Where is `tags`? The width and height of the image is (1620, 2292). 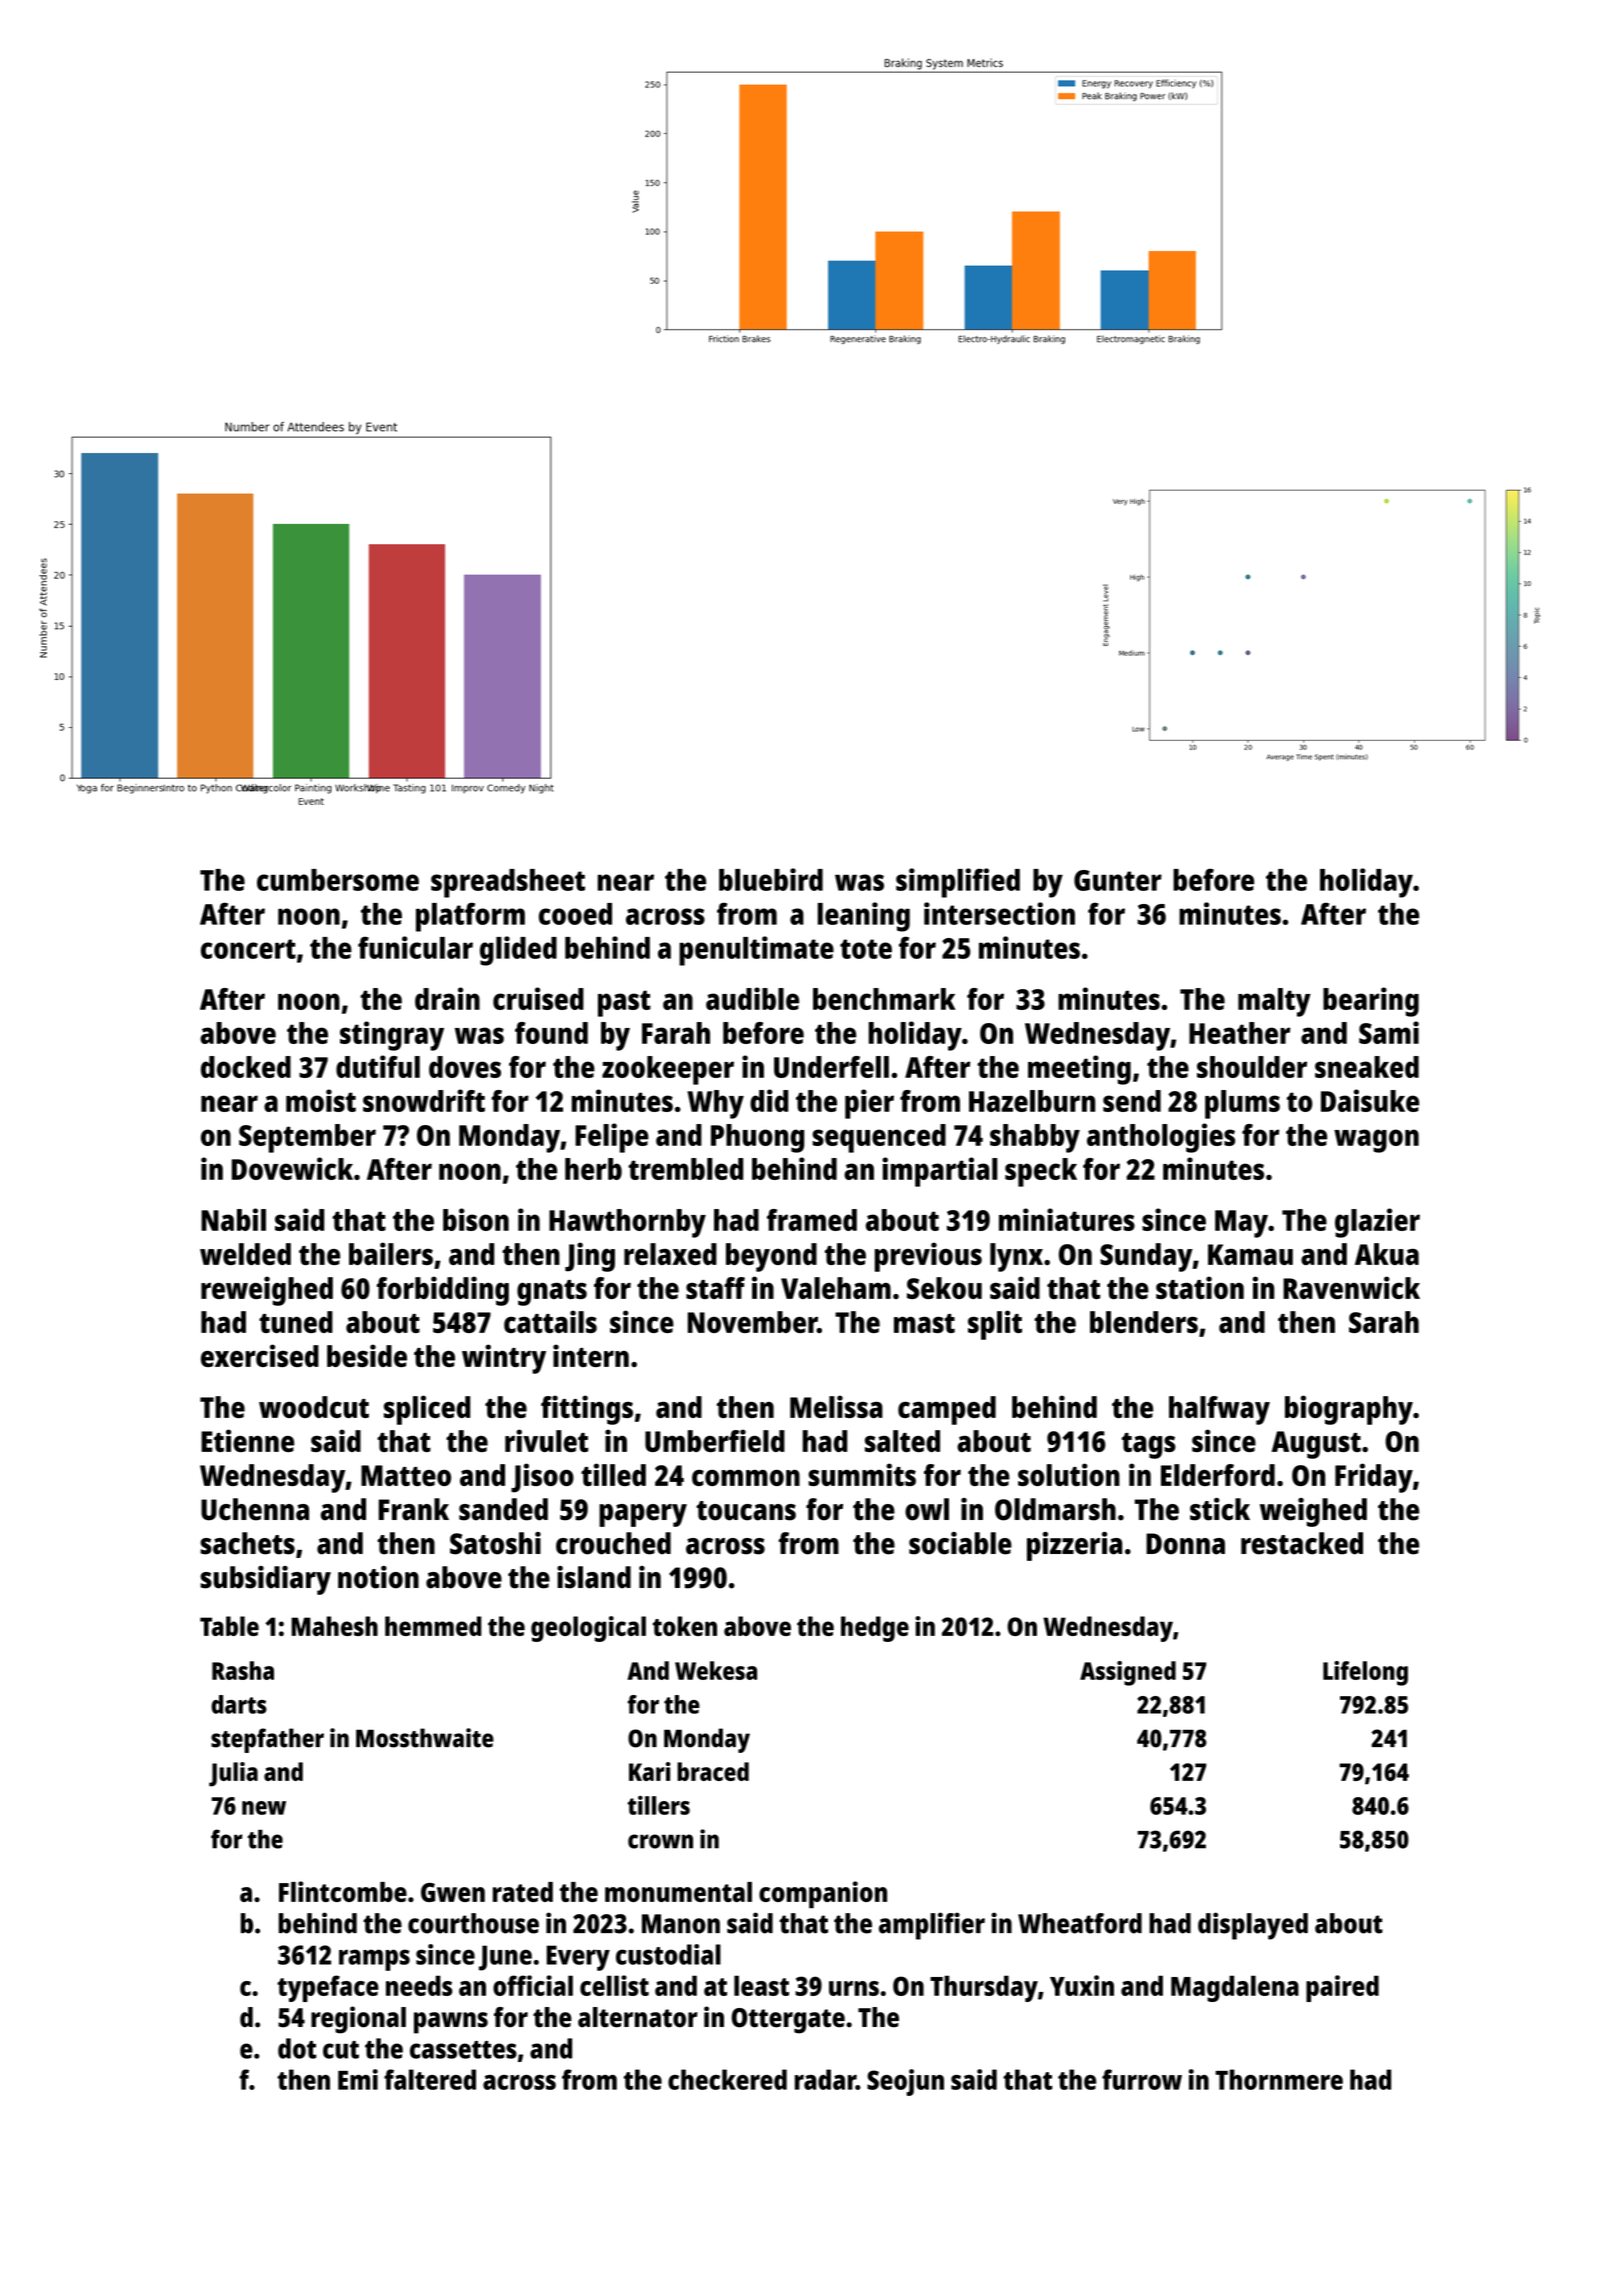 tags is located at coordinates (1149, 1446).
